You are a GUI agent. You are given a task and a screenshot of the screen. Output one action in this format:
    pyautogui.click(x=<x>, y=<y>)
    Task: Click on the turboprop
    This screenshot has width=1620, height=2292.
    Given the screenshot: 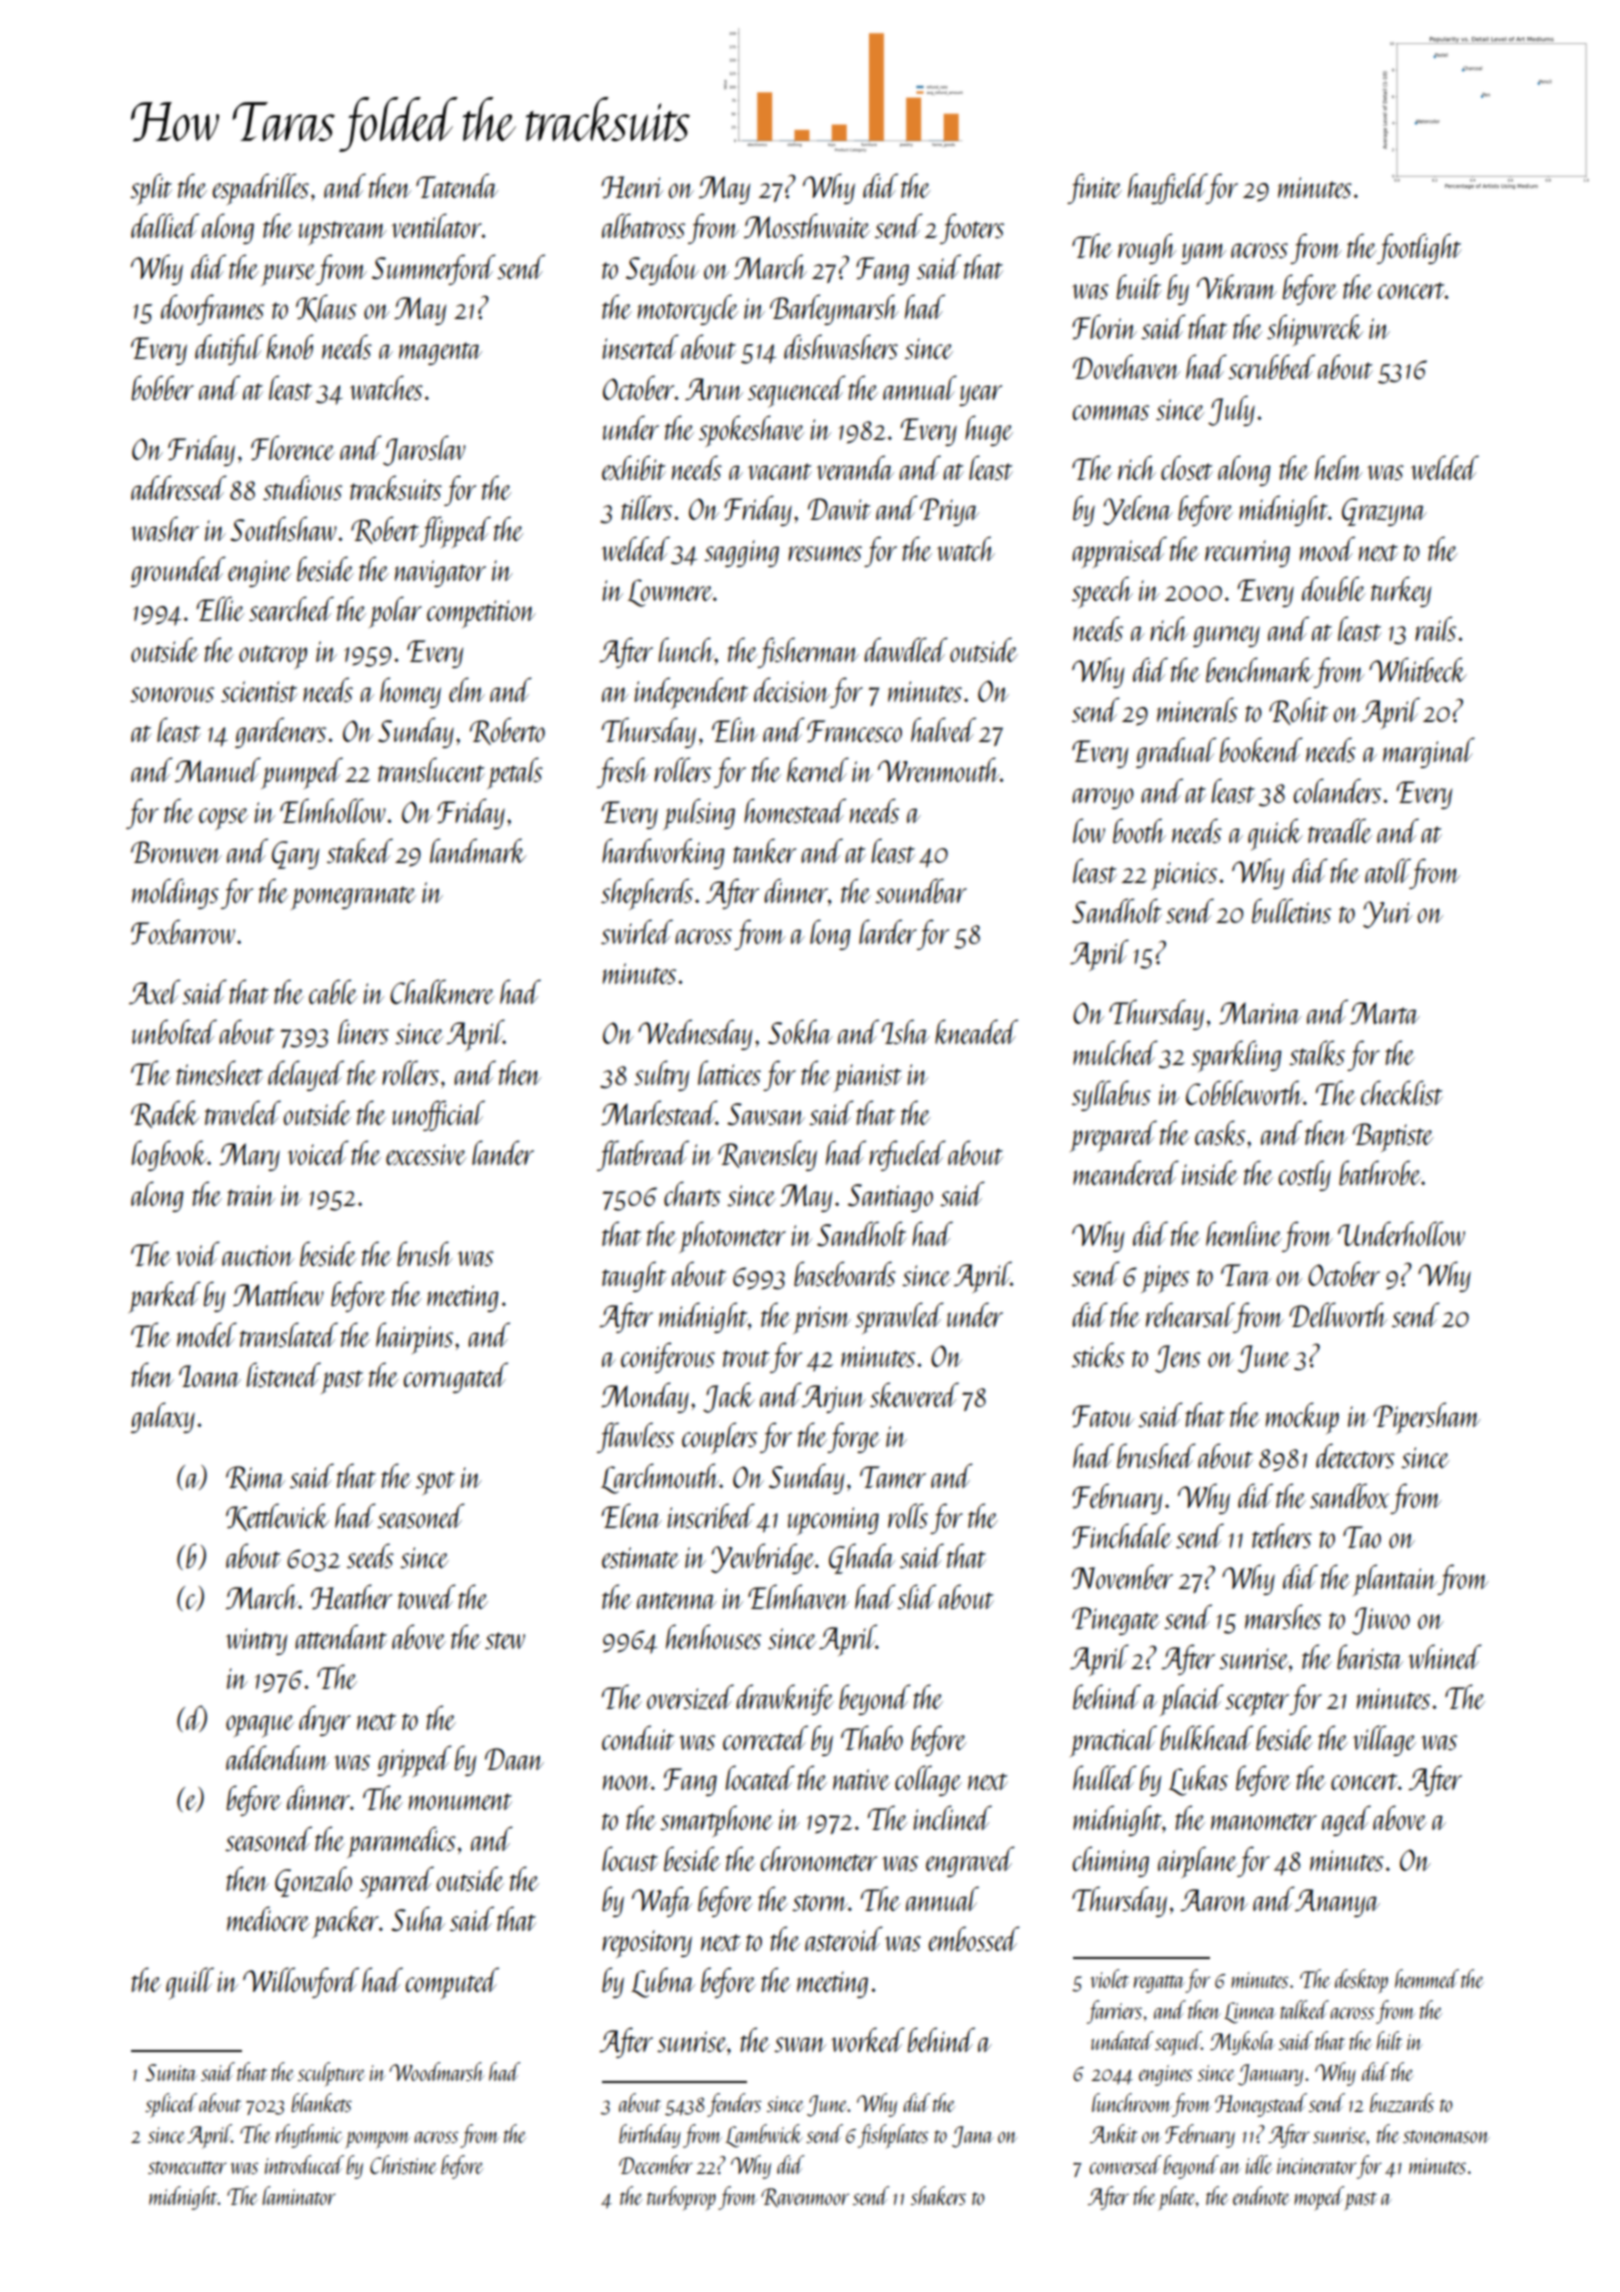 What is the action you would take?
    pyautogui.click(x=681, y=2198)
